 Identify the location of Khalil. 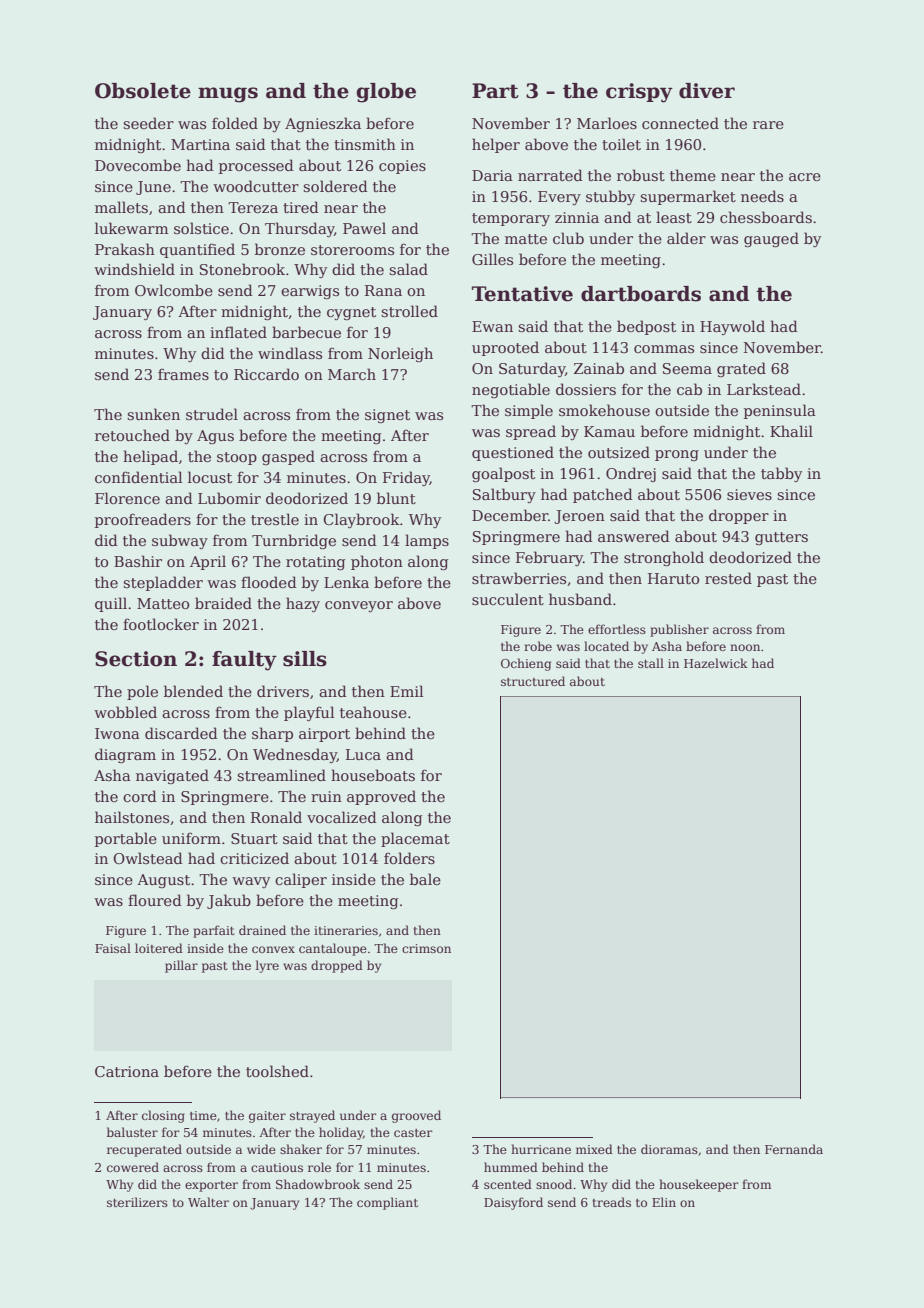
(791, 431).
